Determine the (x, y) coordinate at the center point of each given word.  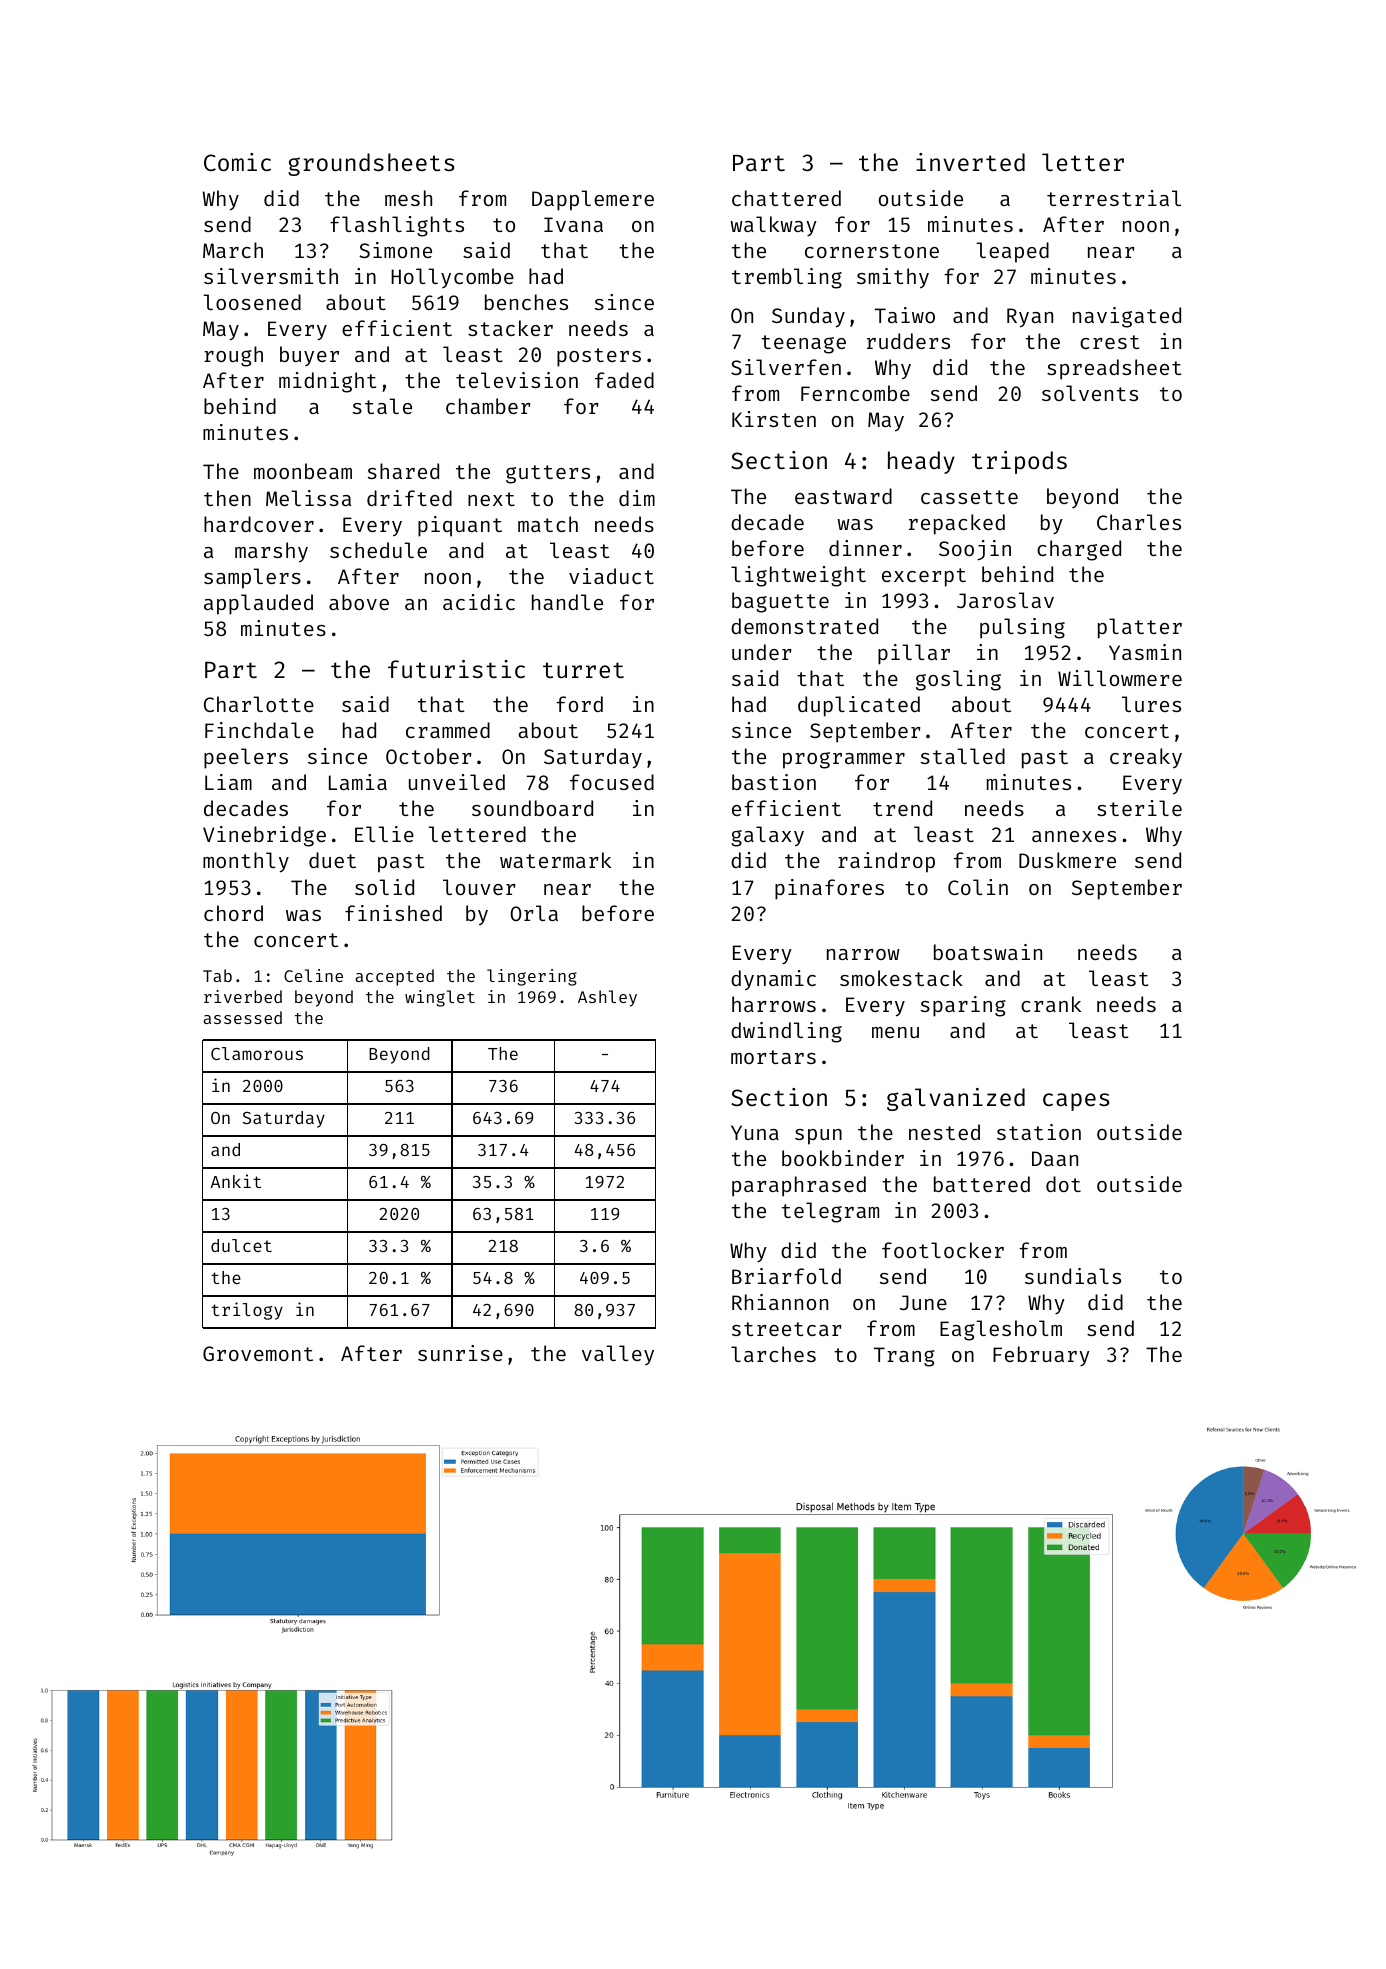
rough (233, 356)
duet (332, 860)
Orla (534, 913)
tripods (1019, 462)
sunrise (460, 1353)
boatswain (988, 952)
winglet (440, 998)
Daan (1055, 1158)
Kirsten (774, 419)
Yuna (755, 1132)
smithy (893, 278)
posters (599, 357)
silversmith (271, 276)
